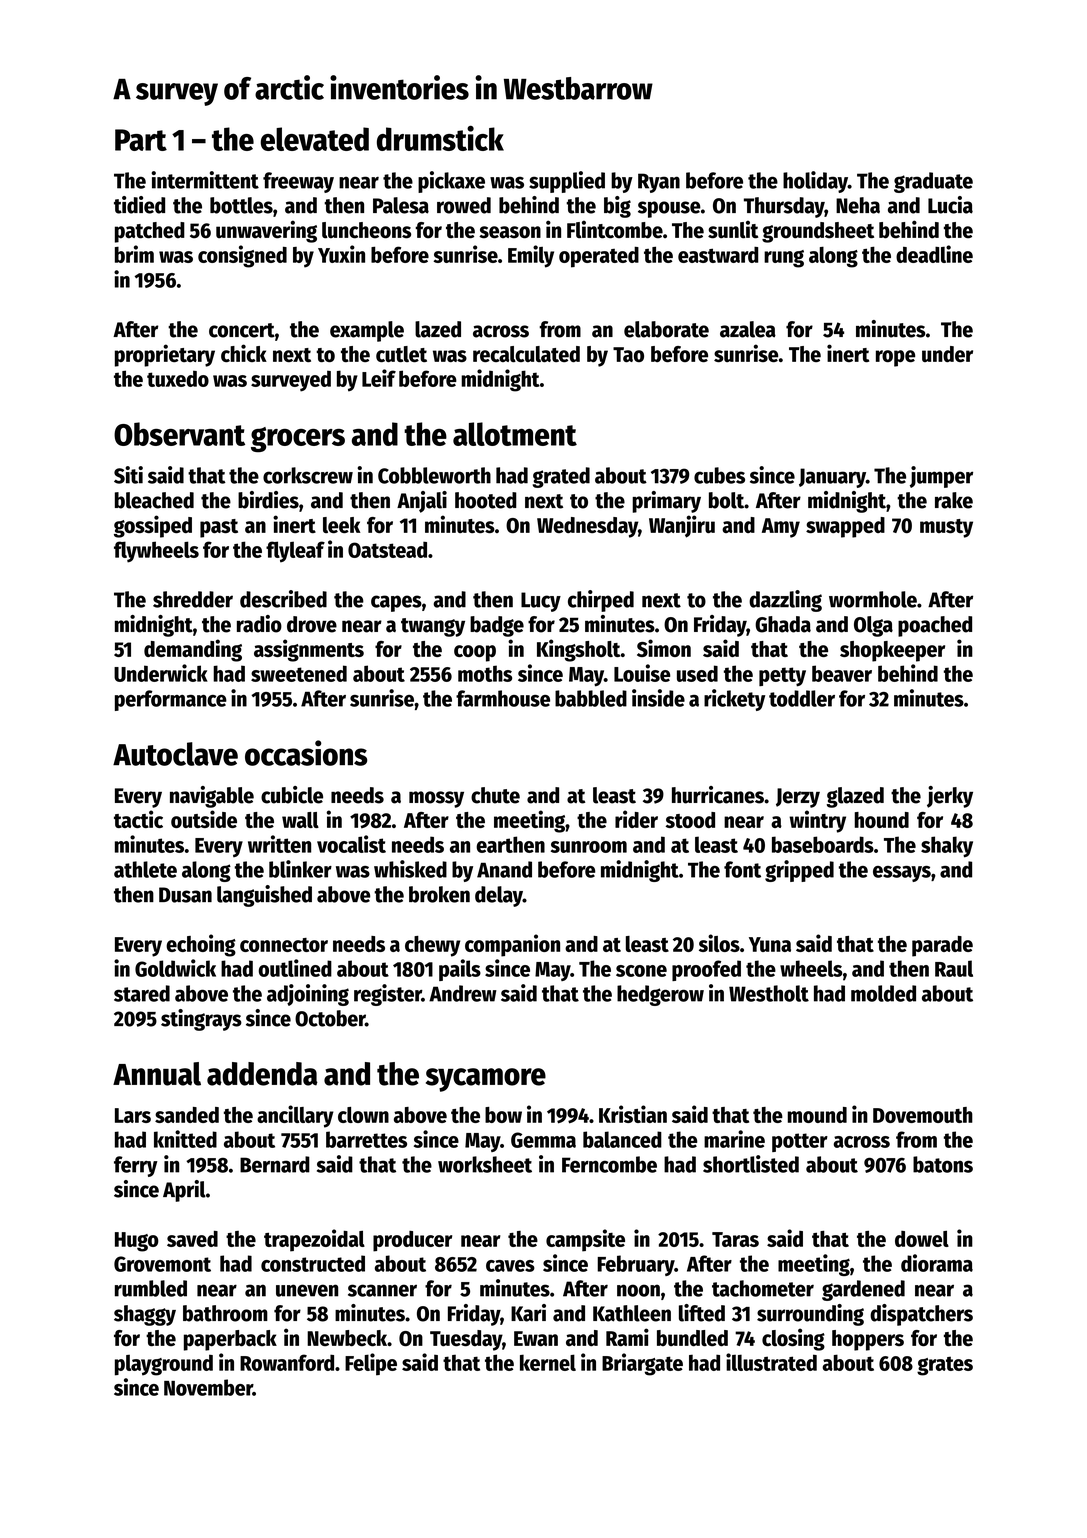 The height and width of the screenshot is (1538, 1087). What do you see at coordinates (933, 182) in the screenshot?
I see `graduate` at bounding box center [933, 182].
